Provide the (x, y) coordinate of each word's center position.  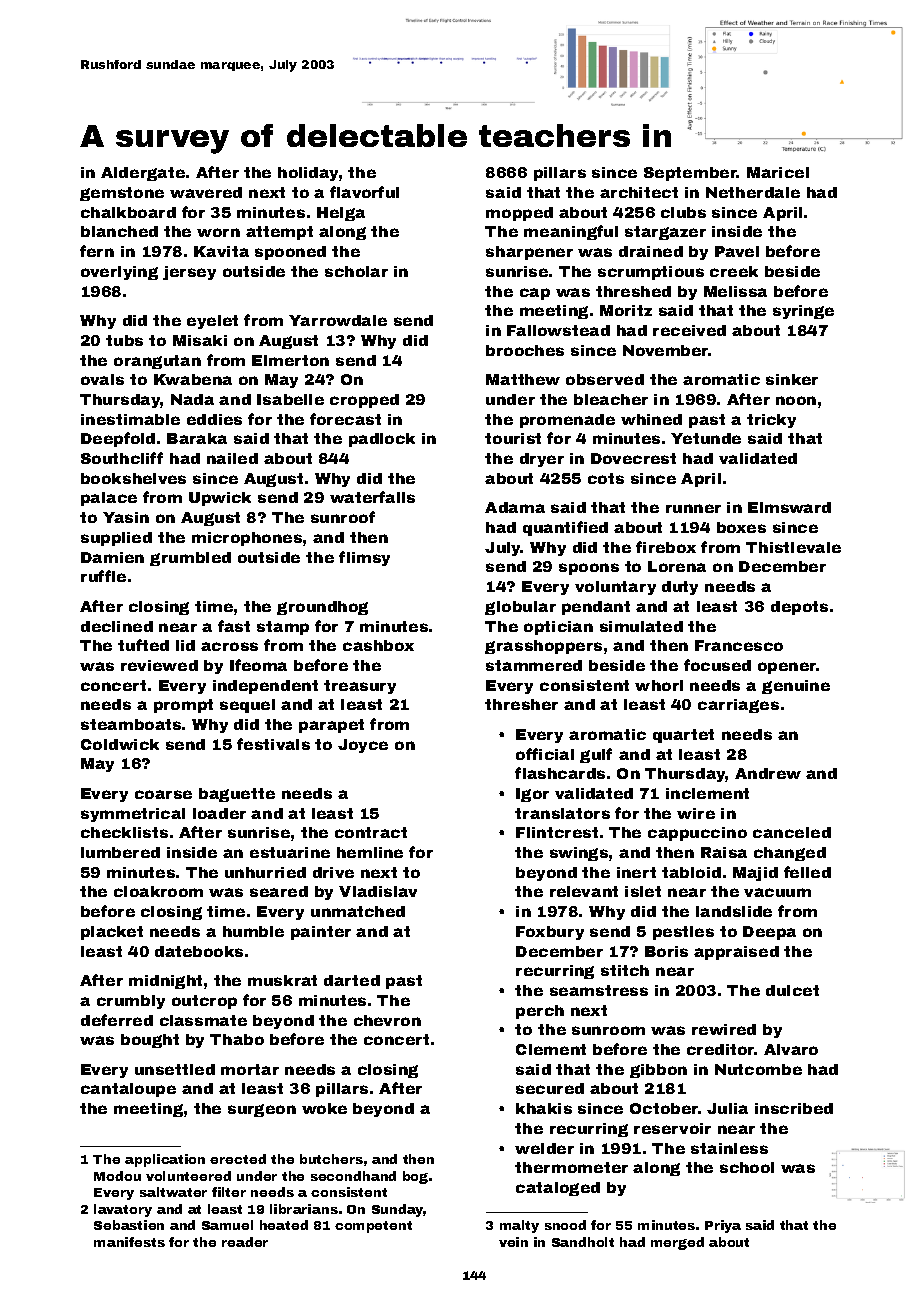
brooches (525, 350)
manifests (129, 1242)
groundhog (322, 608)
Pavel (737, 251)
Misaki (200, 340)
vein (513, 1242)
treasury (360, 687)
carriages (738, 706)
